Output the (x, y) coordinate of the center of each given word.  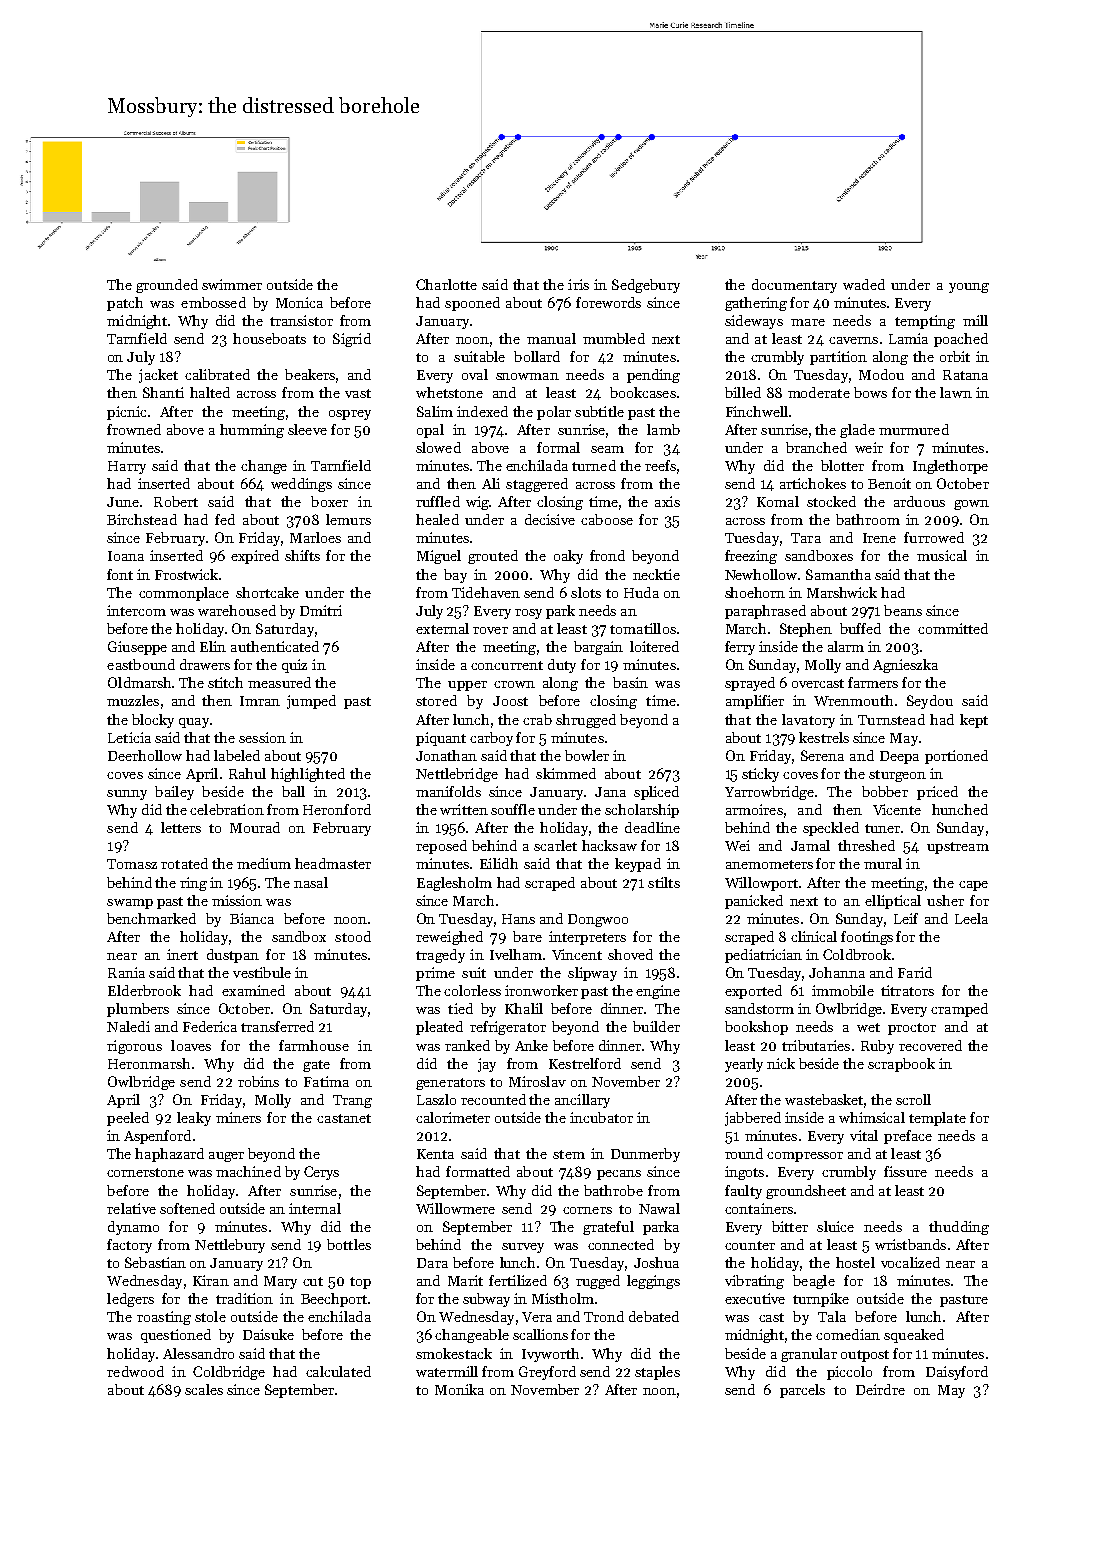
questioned (176, 1336)
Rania (126, 972)
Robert (176, 501)
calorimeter (453, 1117)
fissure (905, 1171)
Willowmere (455, 1208)
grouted (493, 557)
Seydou (930, 702)
